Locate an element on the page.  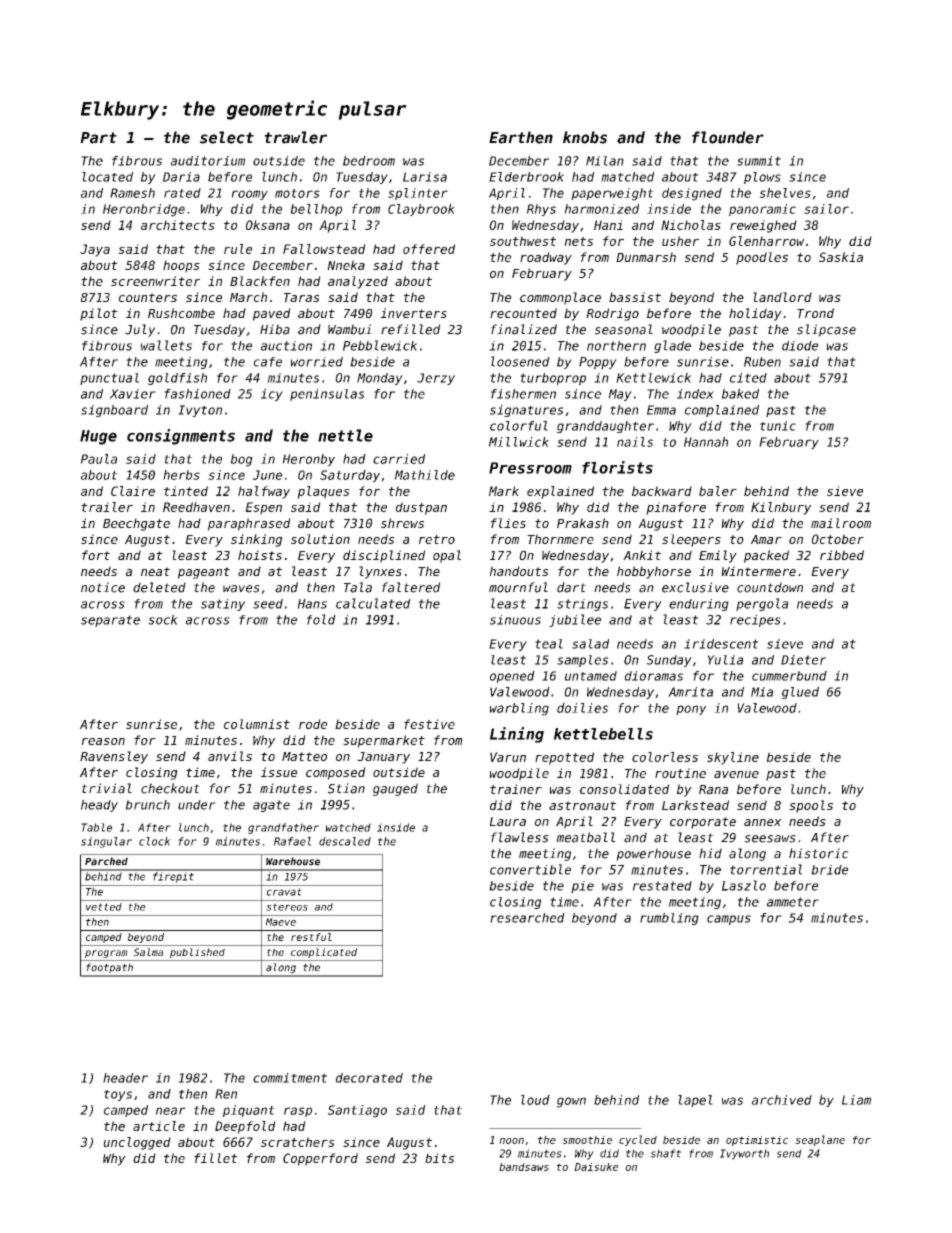
Jaya is located at coordinates (95, 250).
